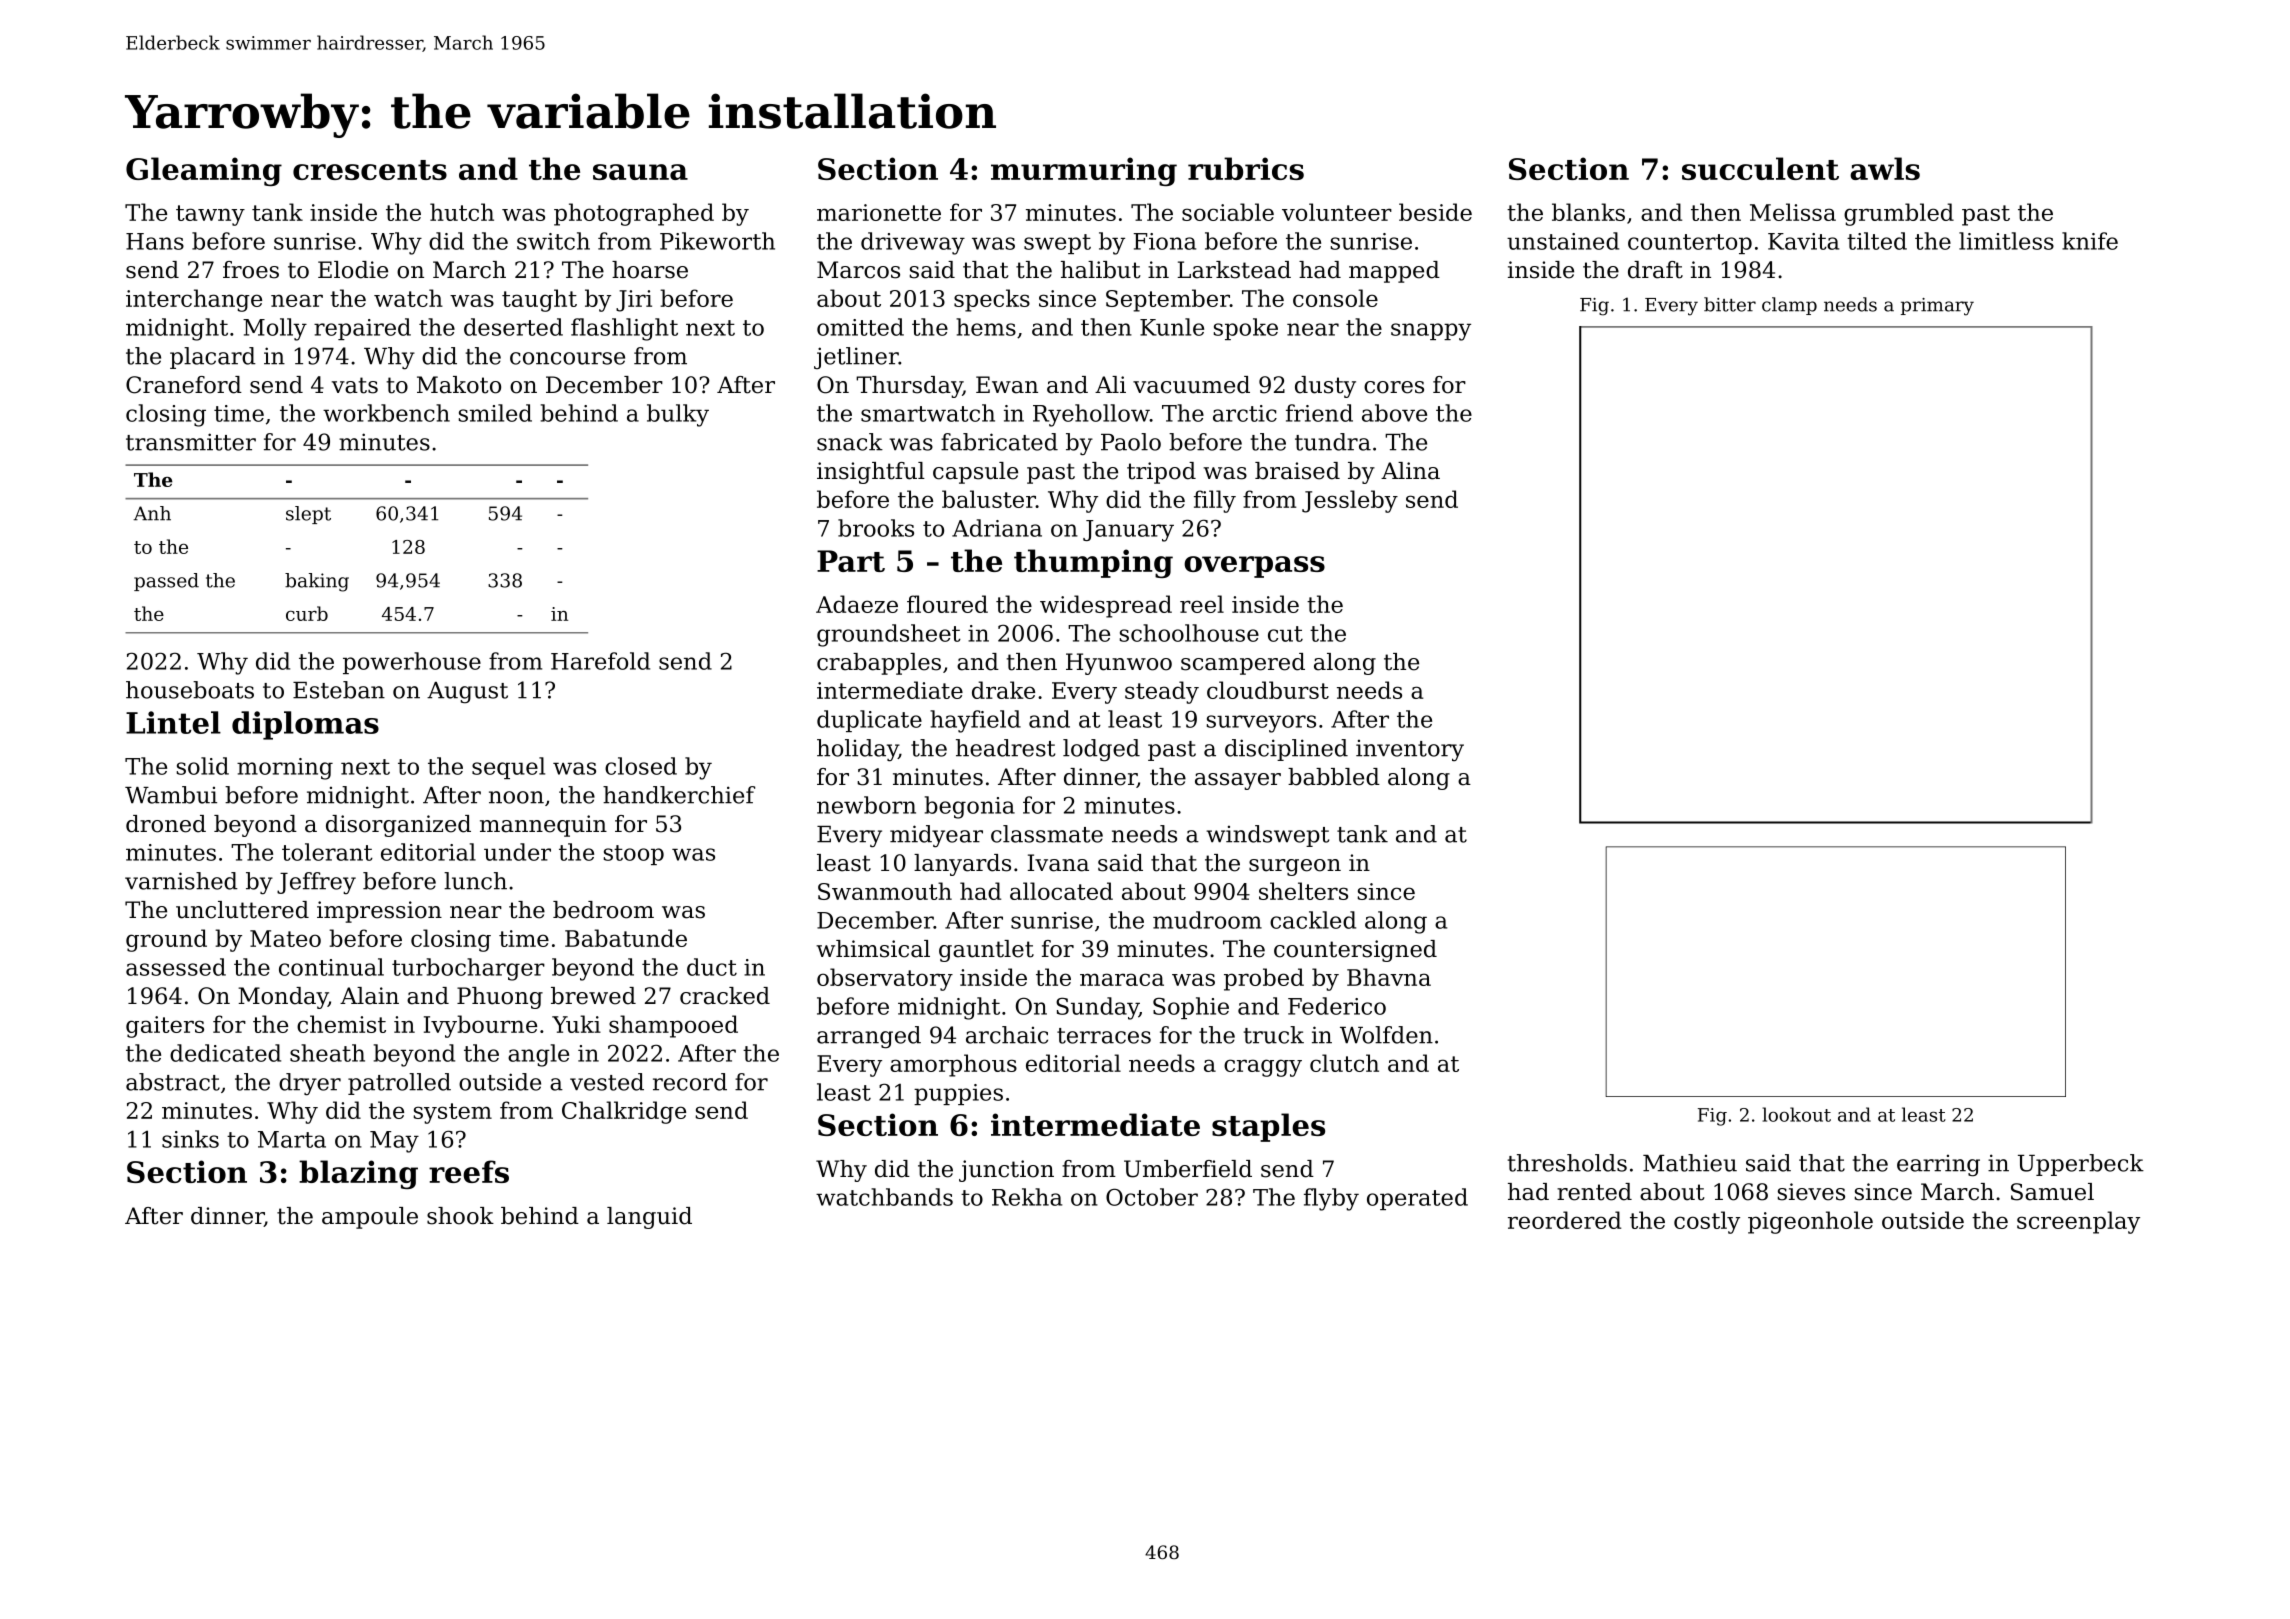  I want to click on inventory, so click(1410, 750).
